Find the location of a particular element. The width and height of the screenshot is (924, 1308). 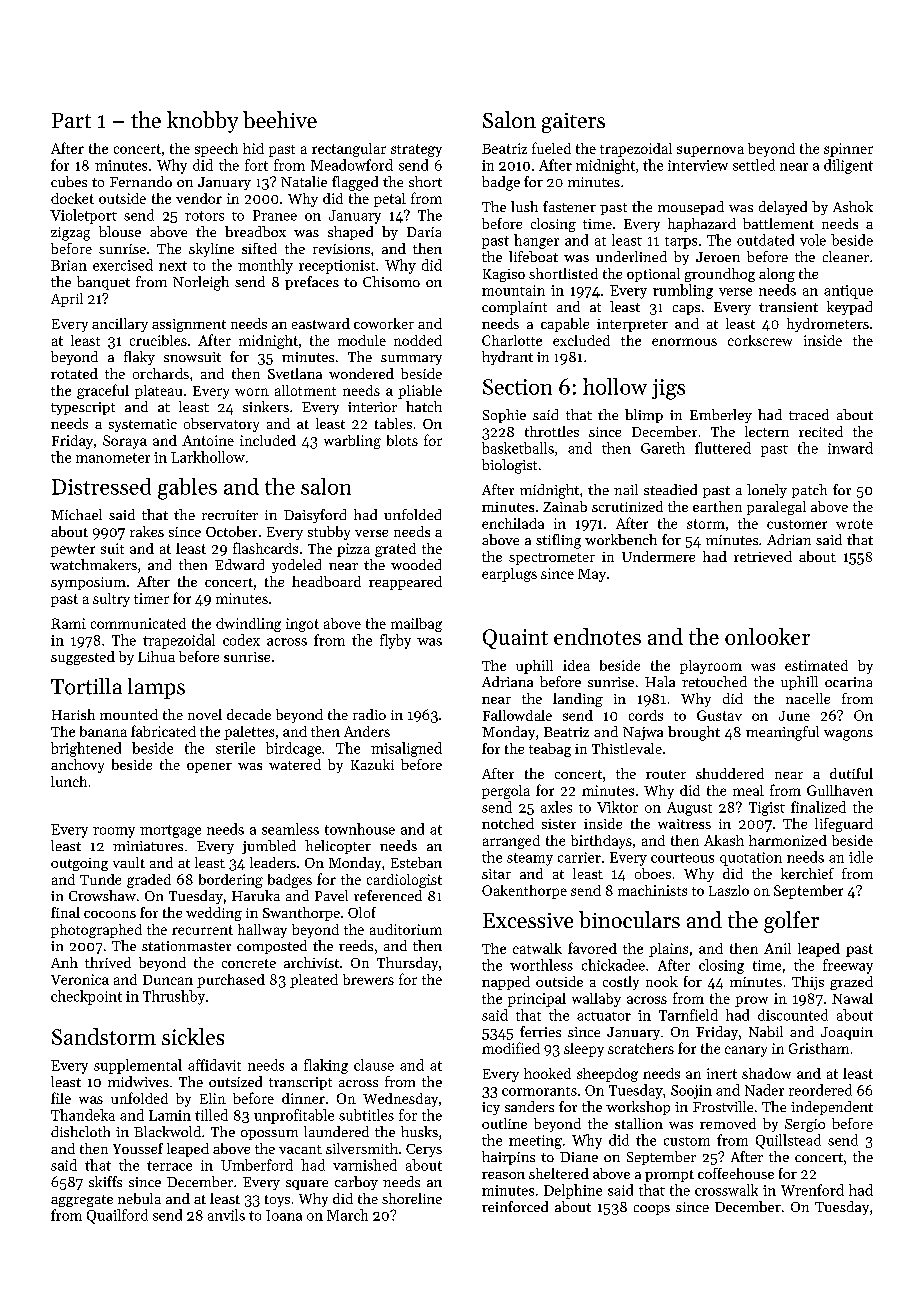

Haruka is located at coordinates (256, 895).
